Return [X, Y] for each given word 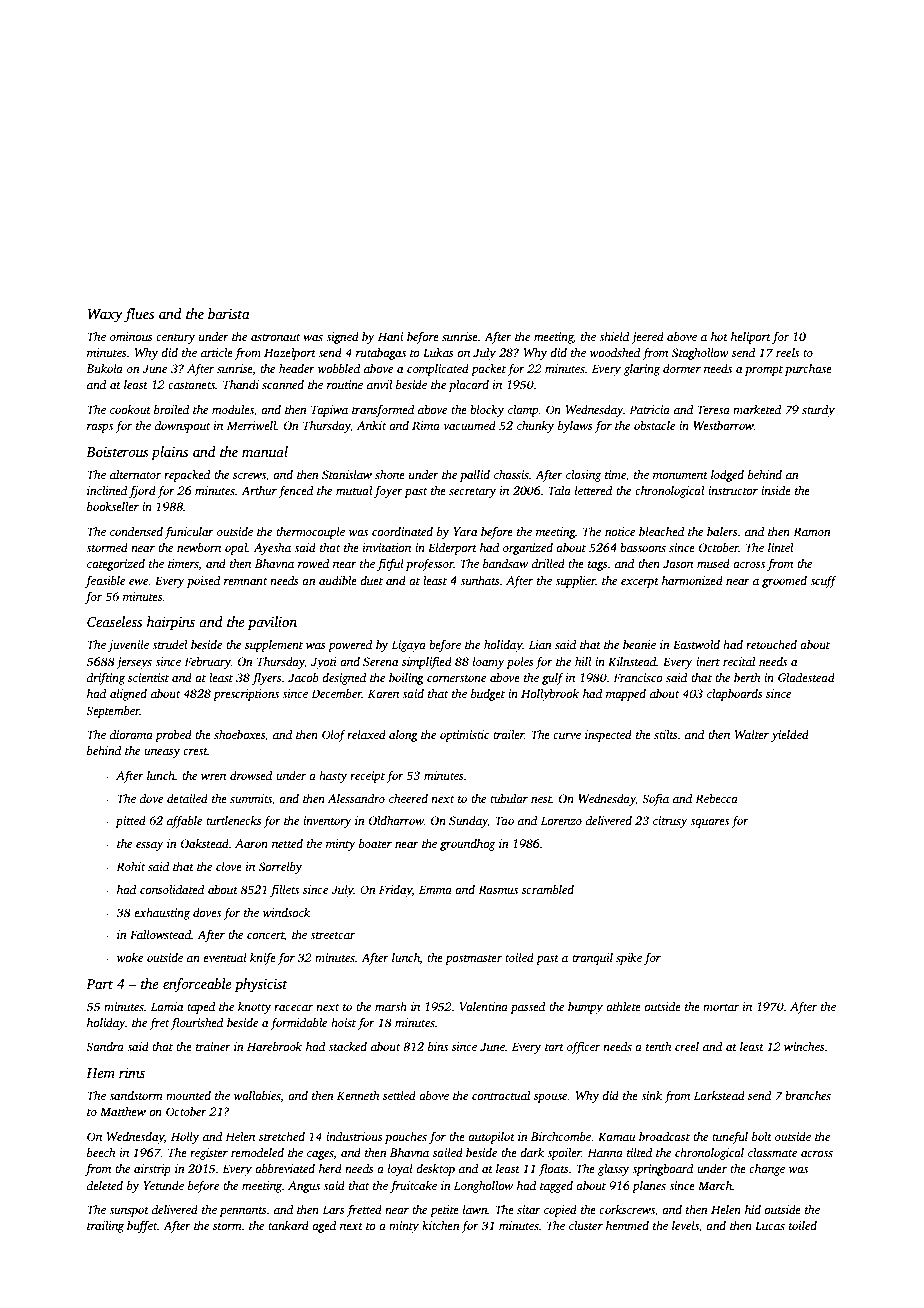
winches [804, 1046]
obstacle [654, 425]
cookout [130, 409]
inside [776, 490]
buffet [142, 1227]
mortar [721, 1007]
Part [99, 984]
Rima [426, 425]
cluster [586, 1225]
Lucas [770, 1225]
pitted [130, 822]
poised [203, 582]
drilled [548, 563]
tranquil [592, 959]
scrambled [548, 889]
